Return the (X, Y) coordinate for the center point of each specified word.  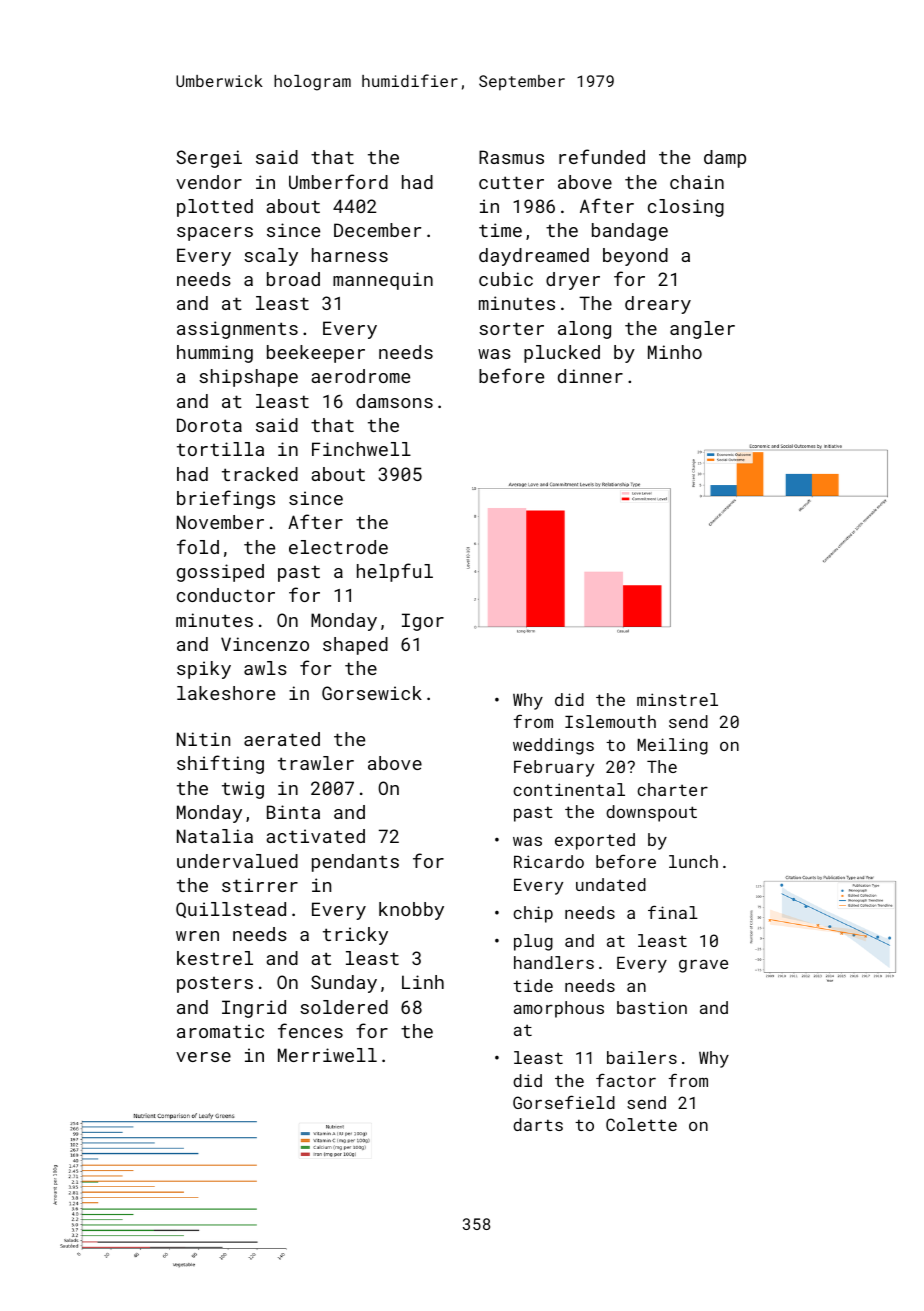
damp (725, 159)
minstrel (677, 699)
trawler (316, 763)
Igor (423, 622)
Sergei (209, 159)
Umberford (338, 181)
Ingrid (254, 1009)
